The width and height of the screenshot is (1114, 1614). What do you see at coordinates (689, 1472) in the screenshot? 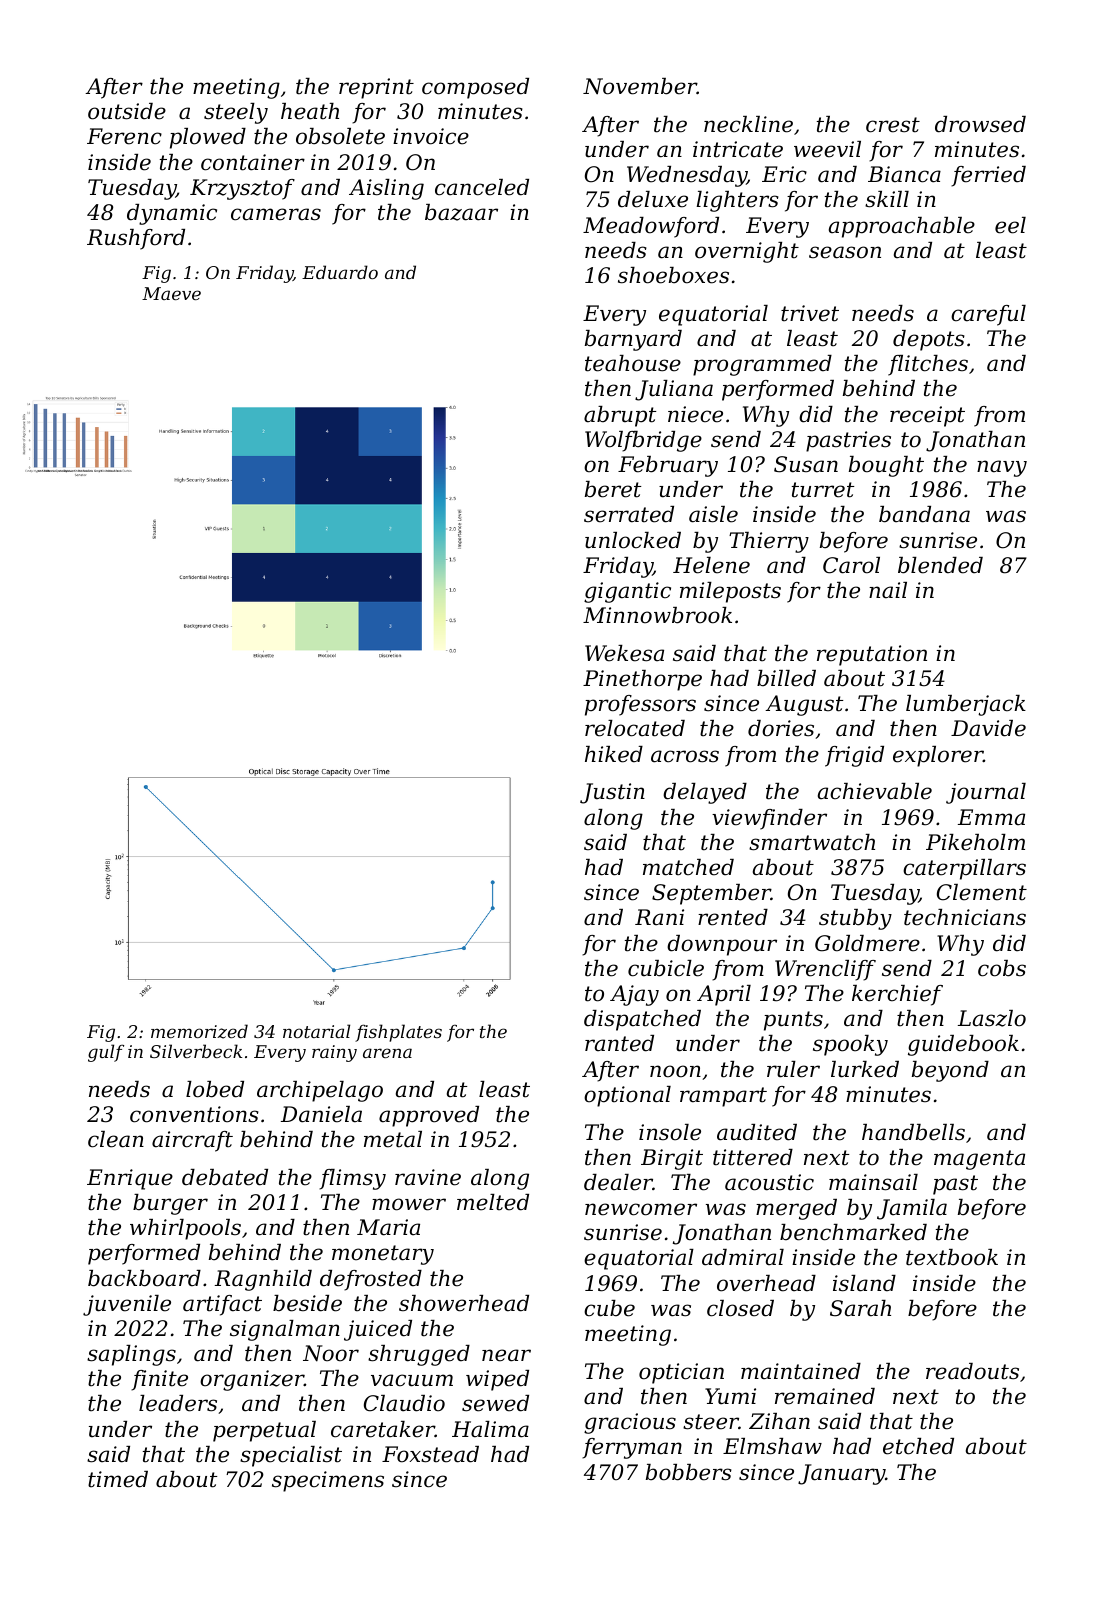
I see `bobbers` at bounding box center [689, 1472].
